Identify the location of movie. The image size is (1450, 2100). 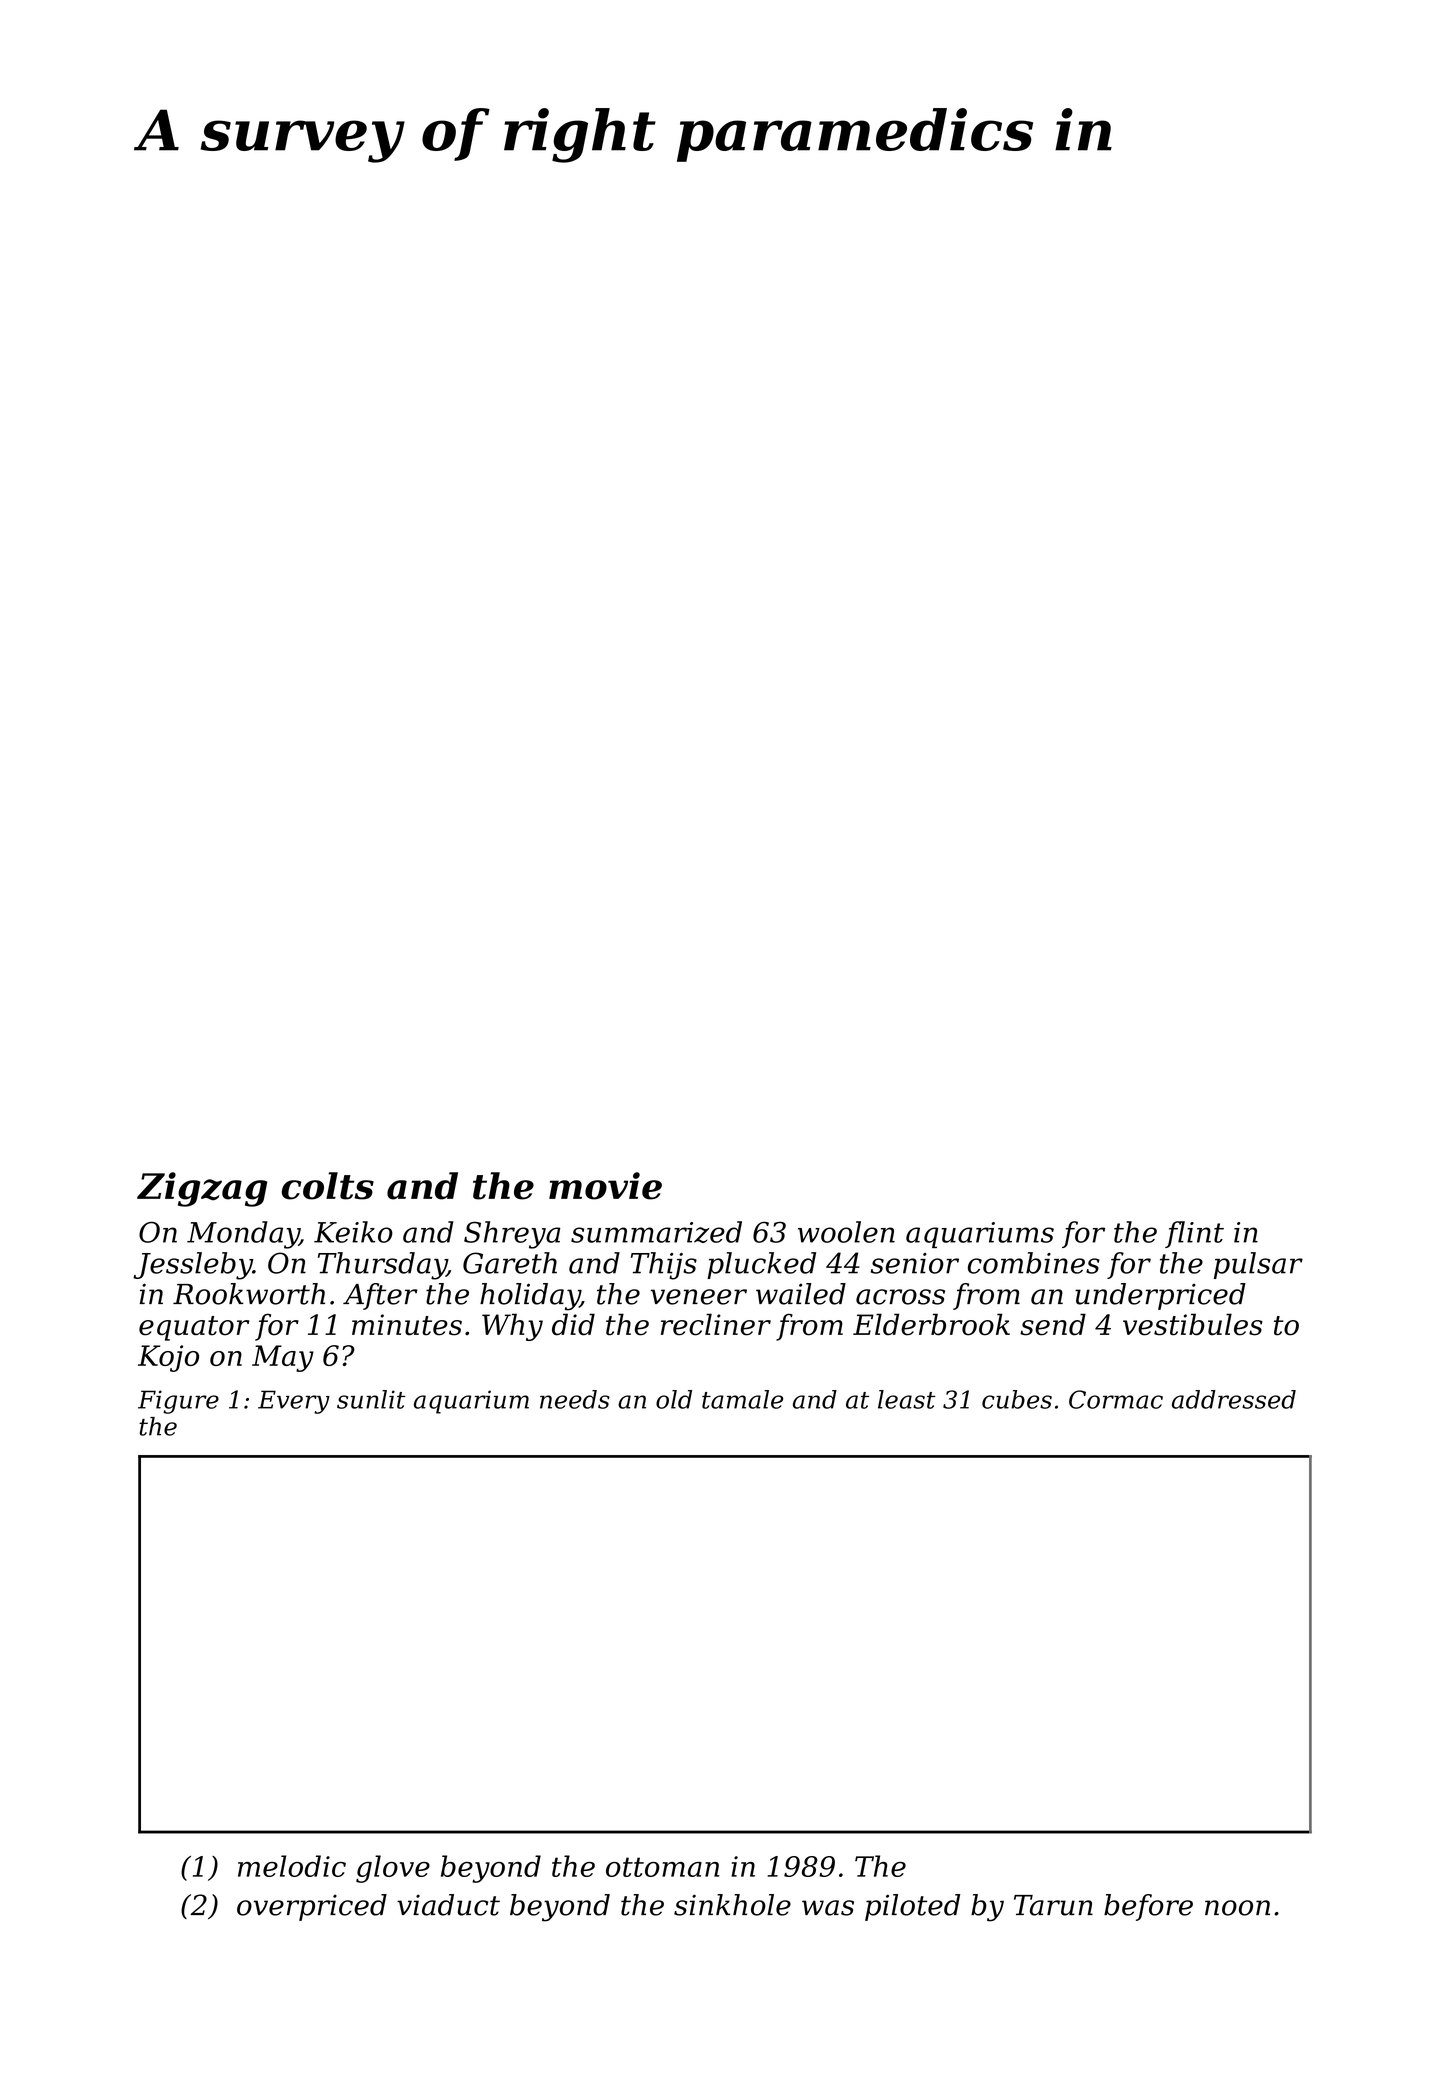
(605, 1186).
